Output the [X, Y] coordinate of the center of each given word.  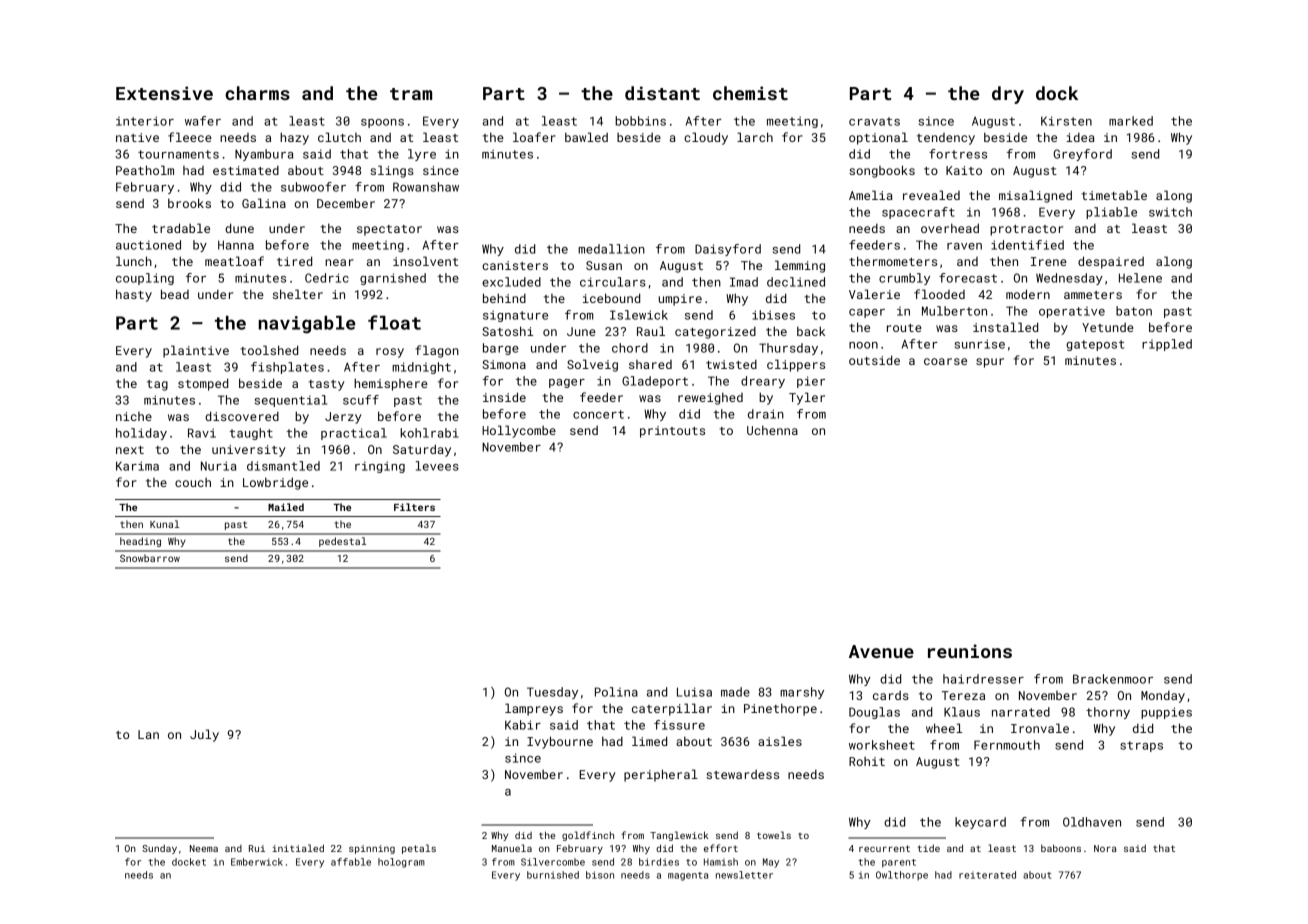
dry [1008, 95]
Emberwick [257, 862]
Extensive [164, 93]
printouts [672, 432]
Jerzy [343, 418]
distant [662, 93]
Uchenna [772, 430]
